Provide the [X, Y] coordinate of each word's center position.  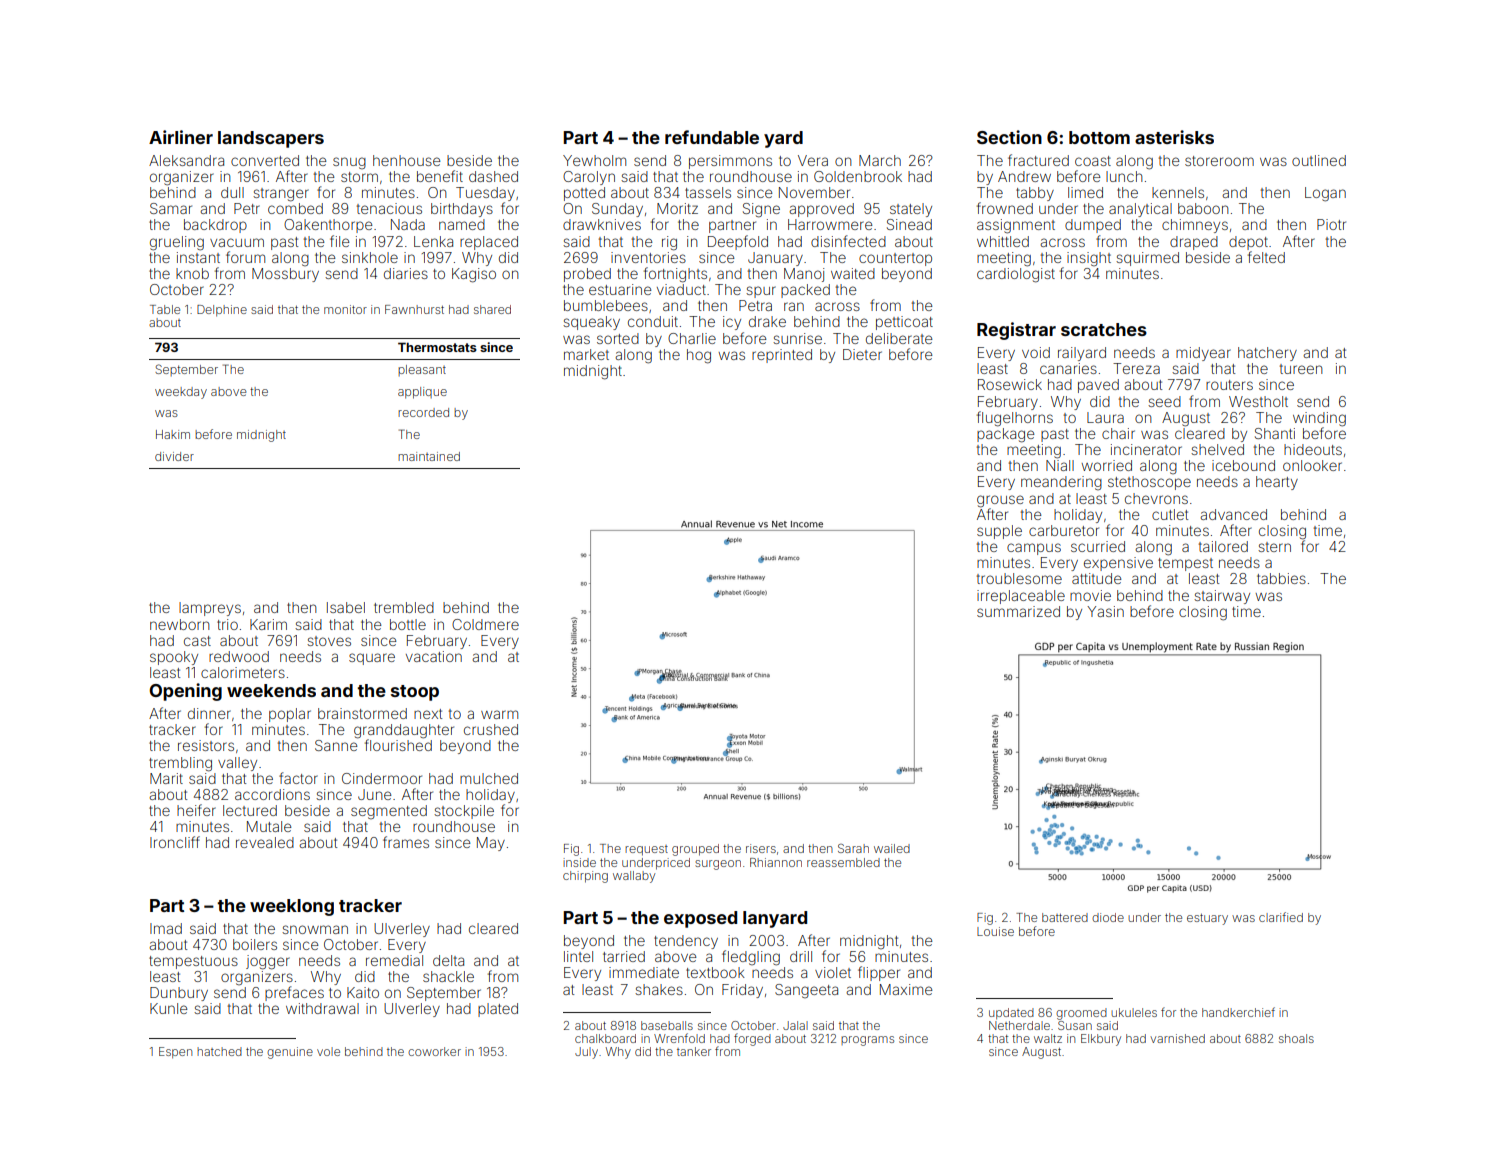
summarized [1018, 611]
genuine [290, 1053]
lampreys [210, 609]
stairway [1222, 597]
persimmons [730, 162]
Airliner [181, 137]
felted [1266, 257]
